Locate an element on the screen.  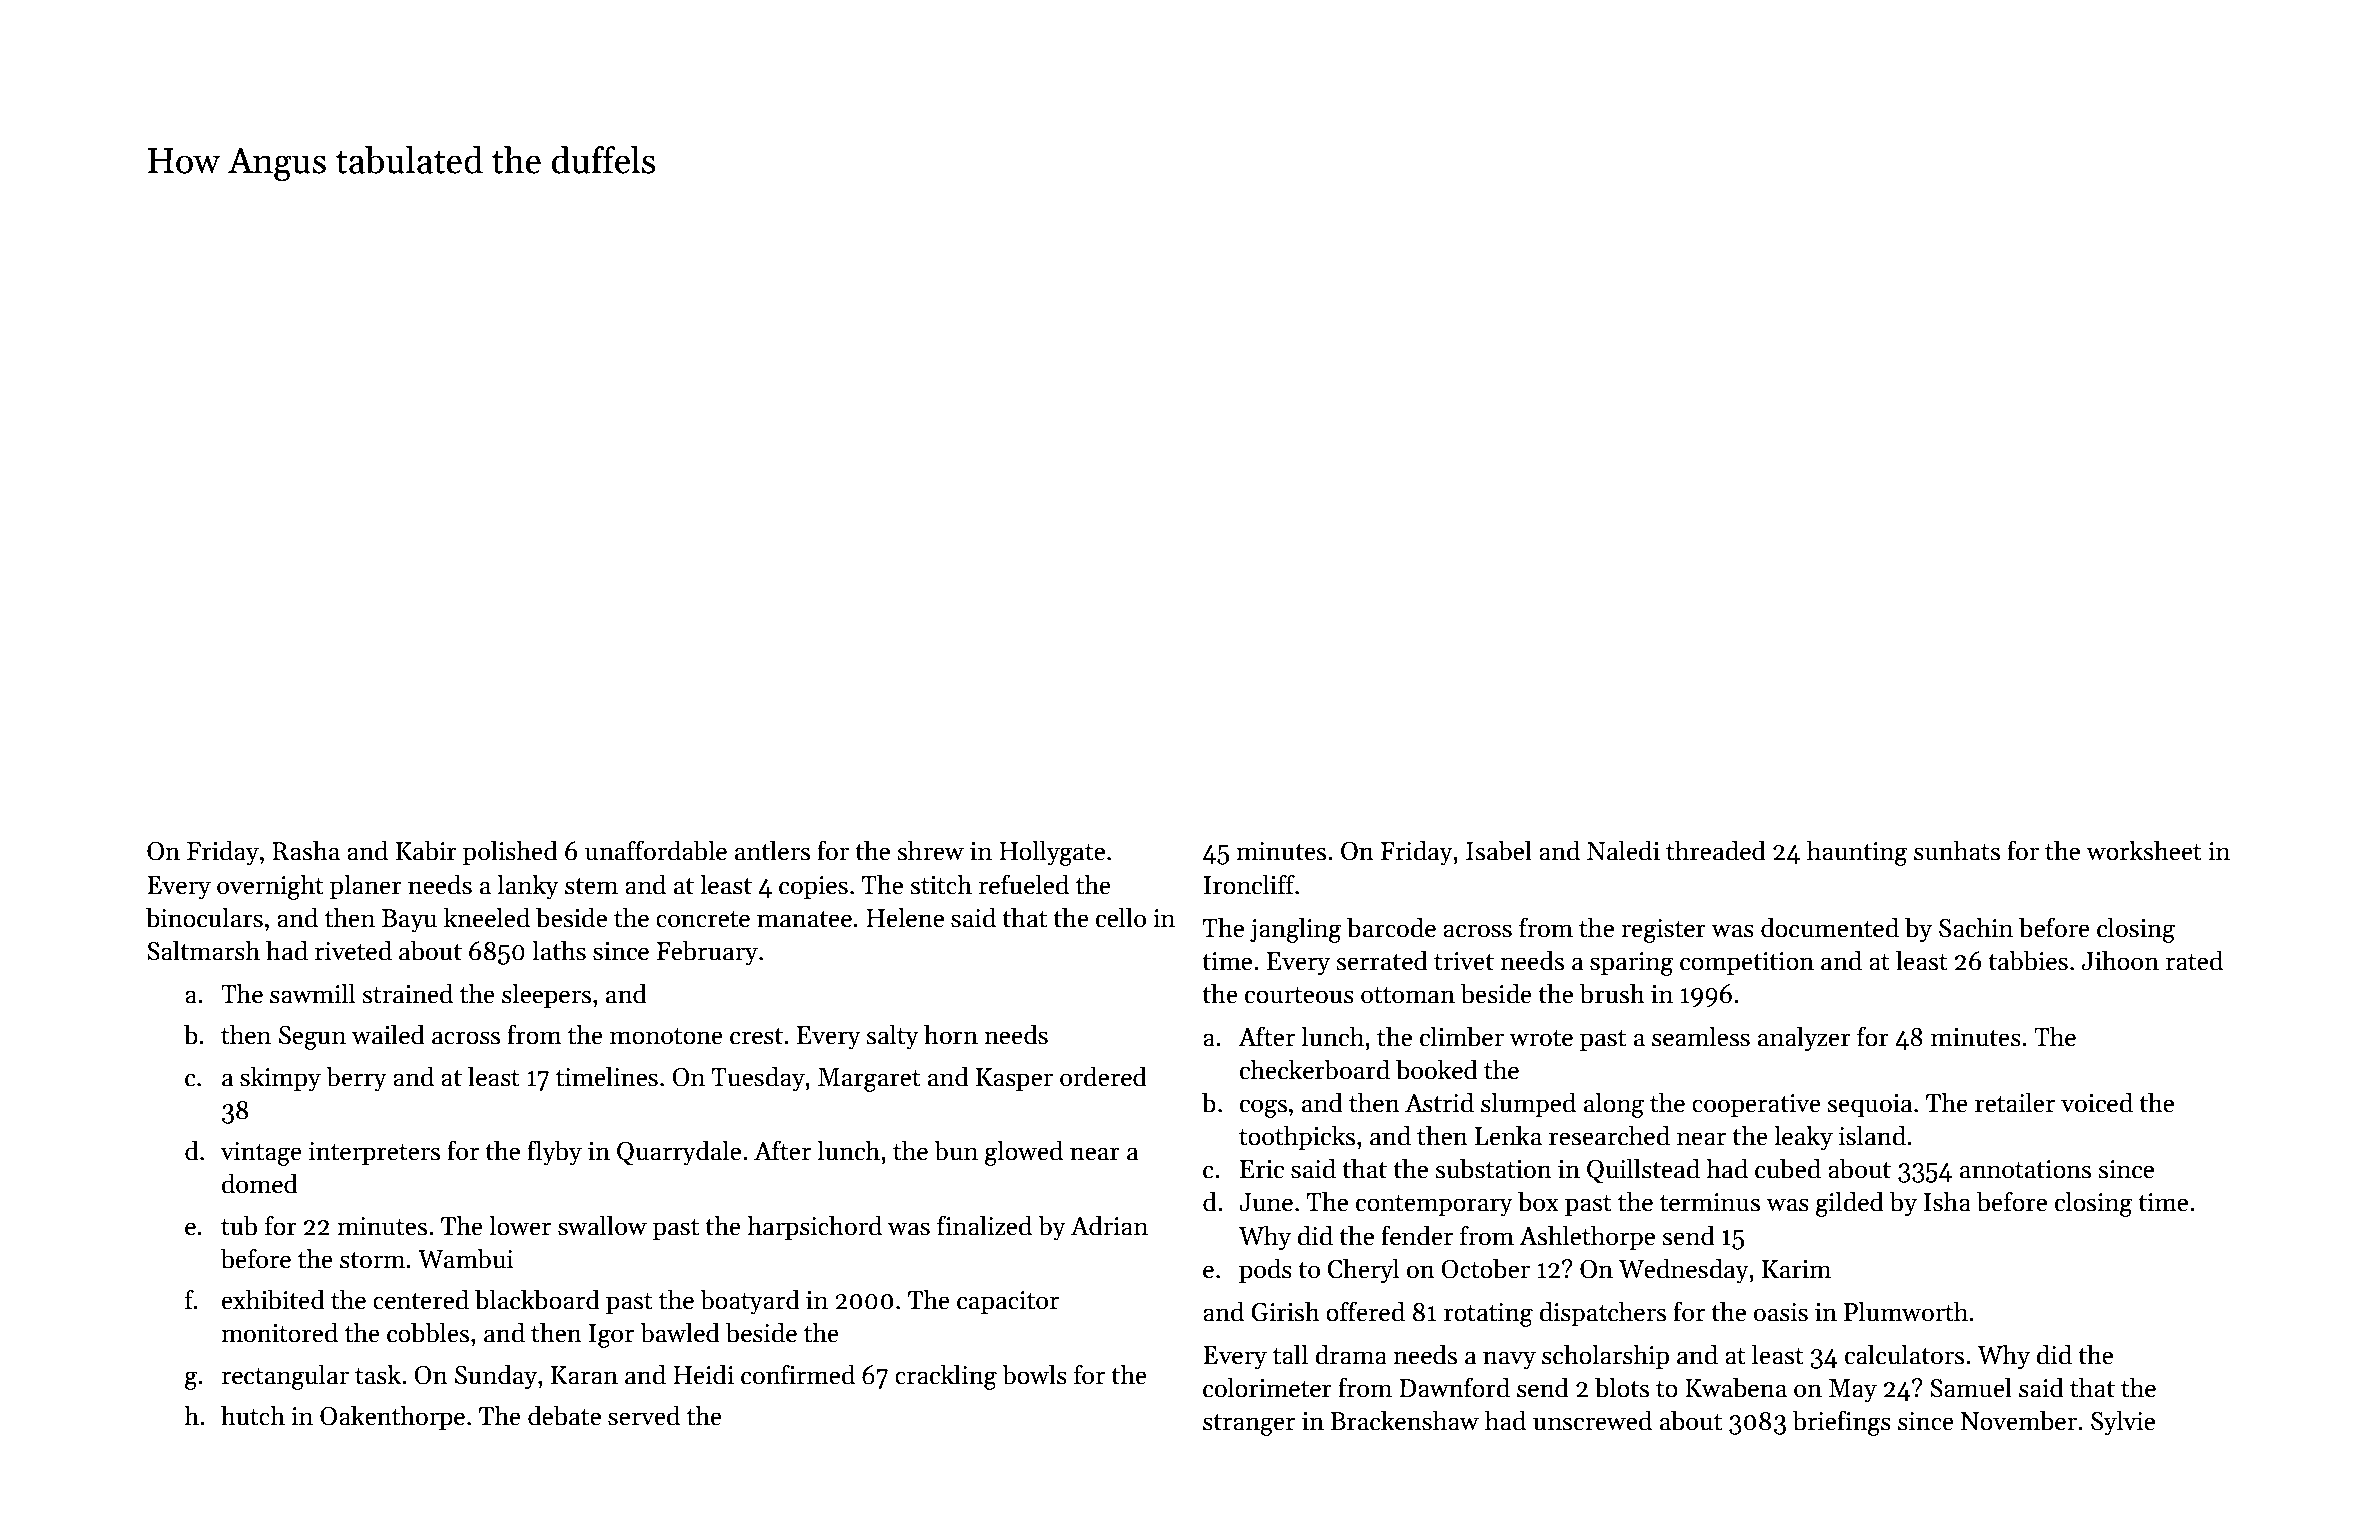
booked is located at coordinates (1437, 1069).
